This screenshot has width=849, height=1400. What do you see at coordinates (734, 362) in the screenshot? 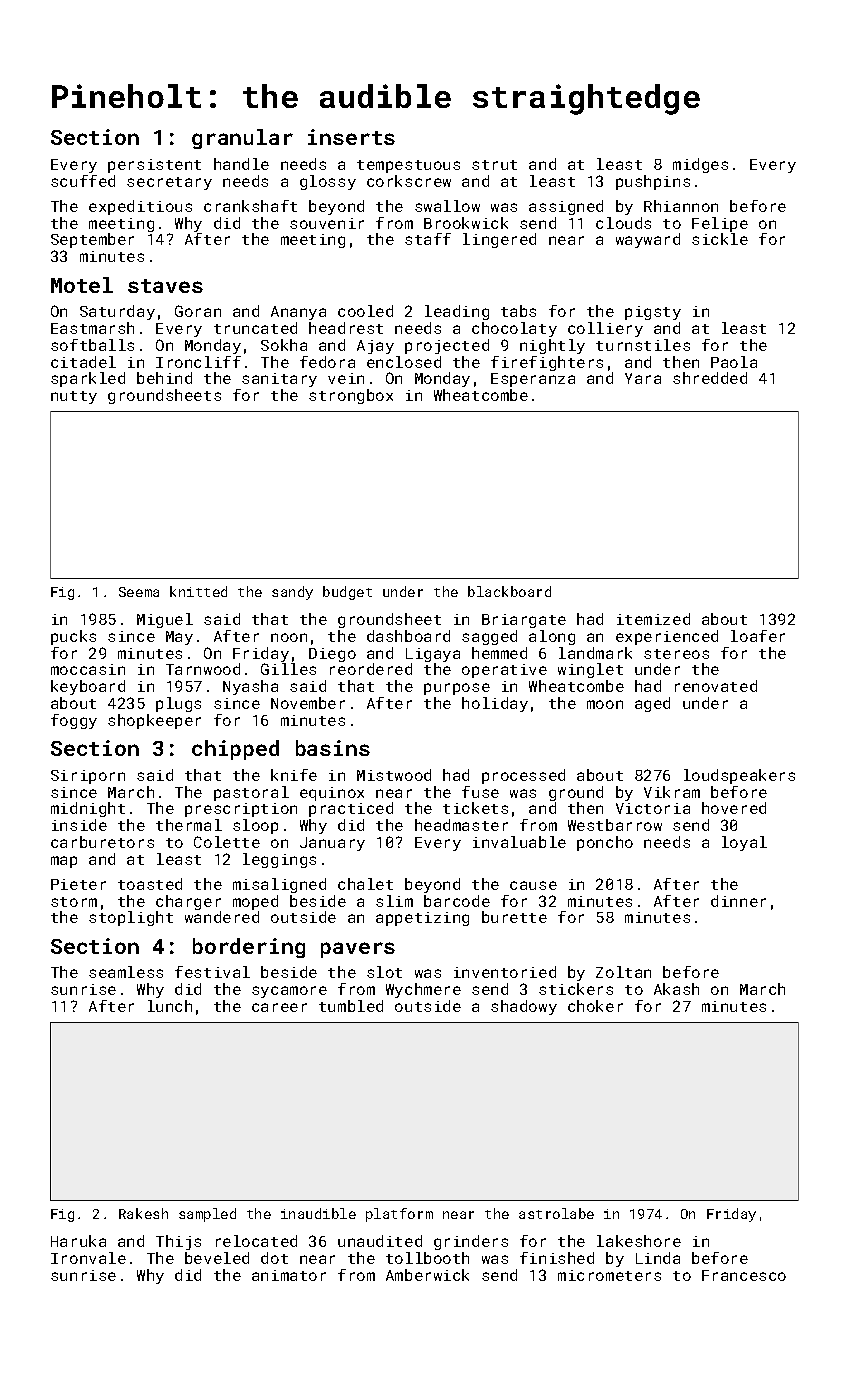
I see `Paola` at bounding box center [734, 362].
